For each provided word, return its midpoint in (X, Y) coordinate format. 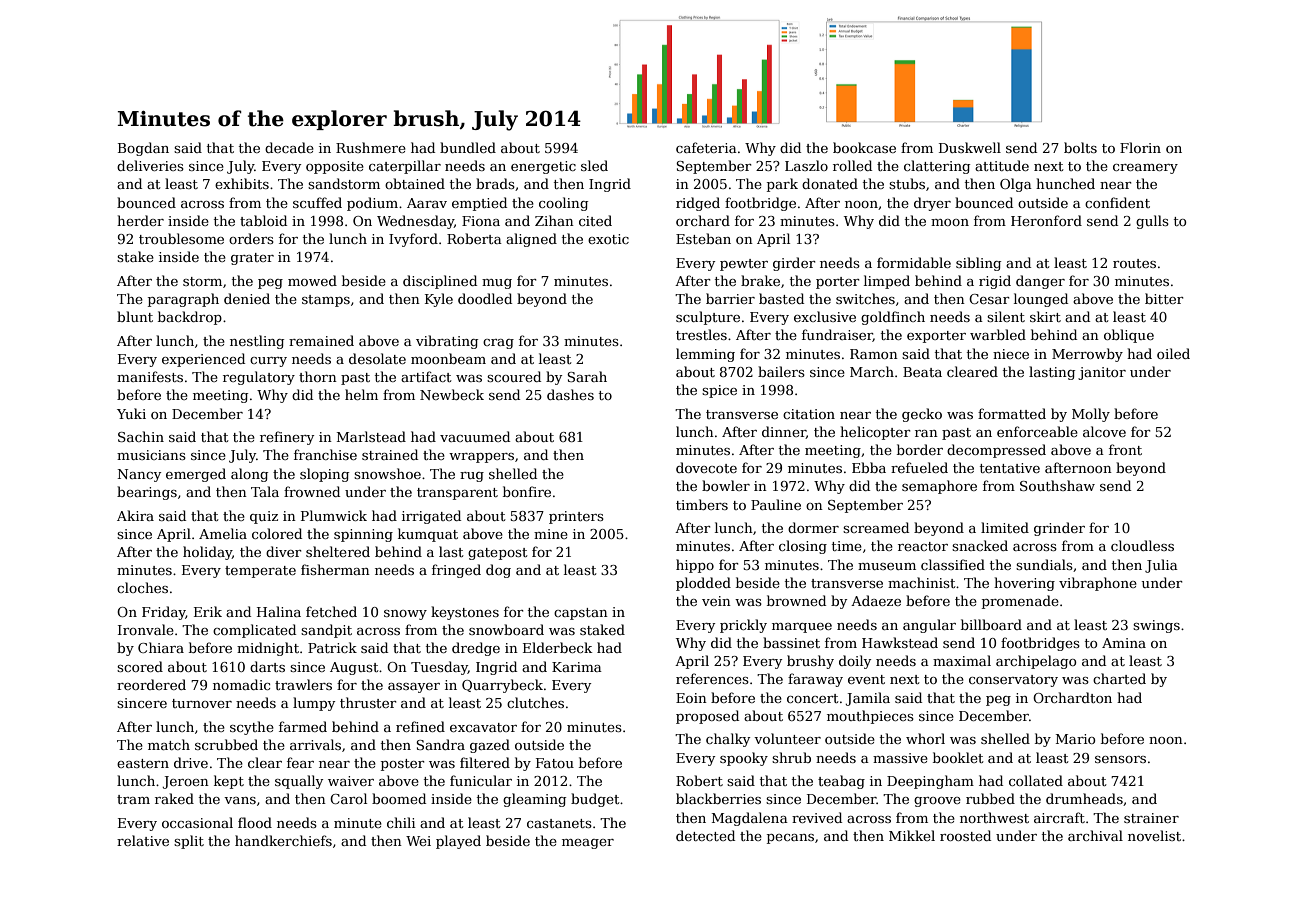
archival (1095, 835)
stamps (326, 301)
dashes (570, 394)
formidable (914, 262)
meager (588, 844)
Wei (418, 841)
